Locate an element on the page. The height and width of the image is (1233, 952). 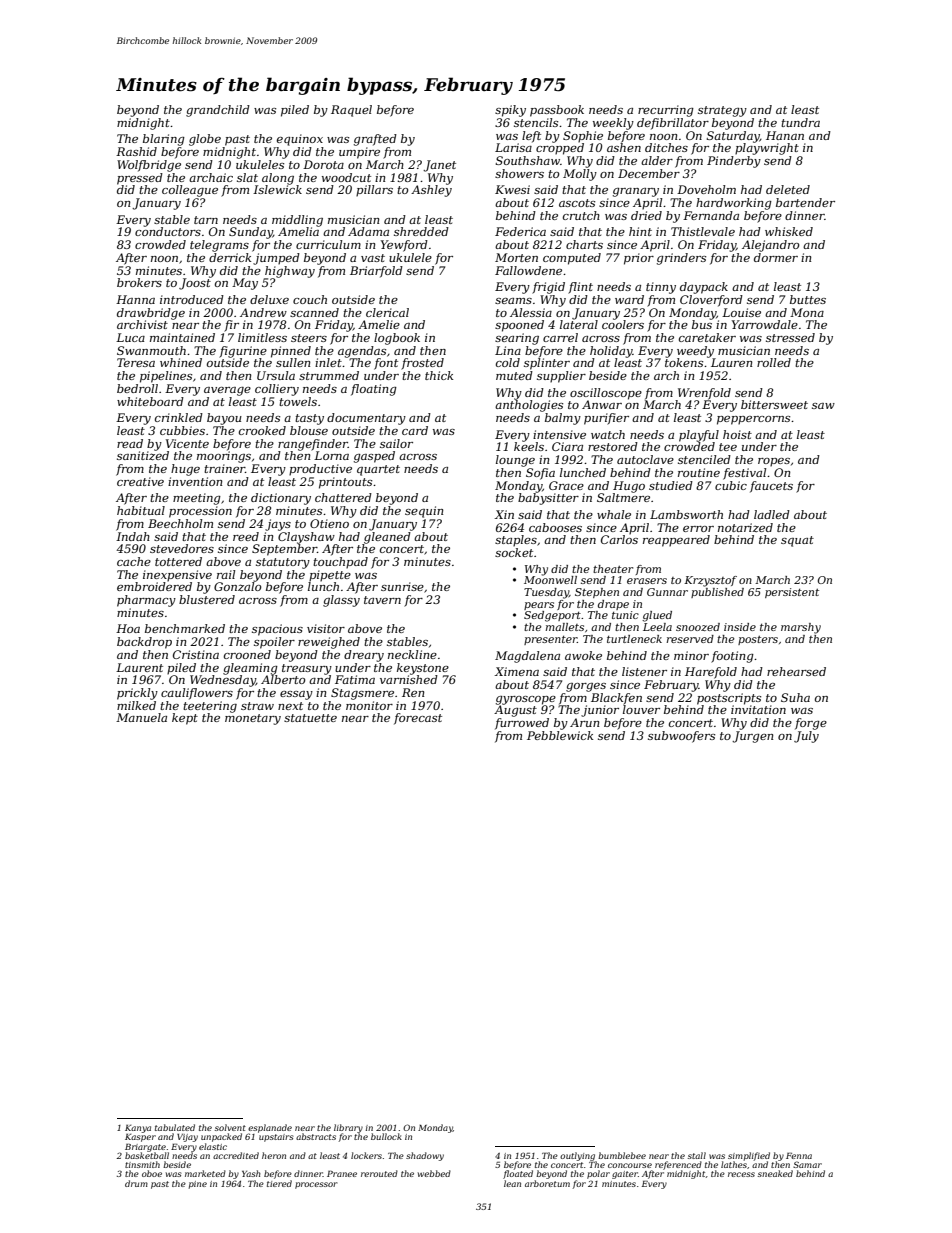
arboretum is located at coordinates (547, 1183).
